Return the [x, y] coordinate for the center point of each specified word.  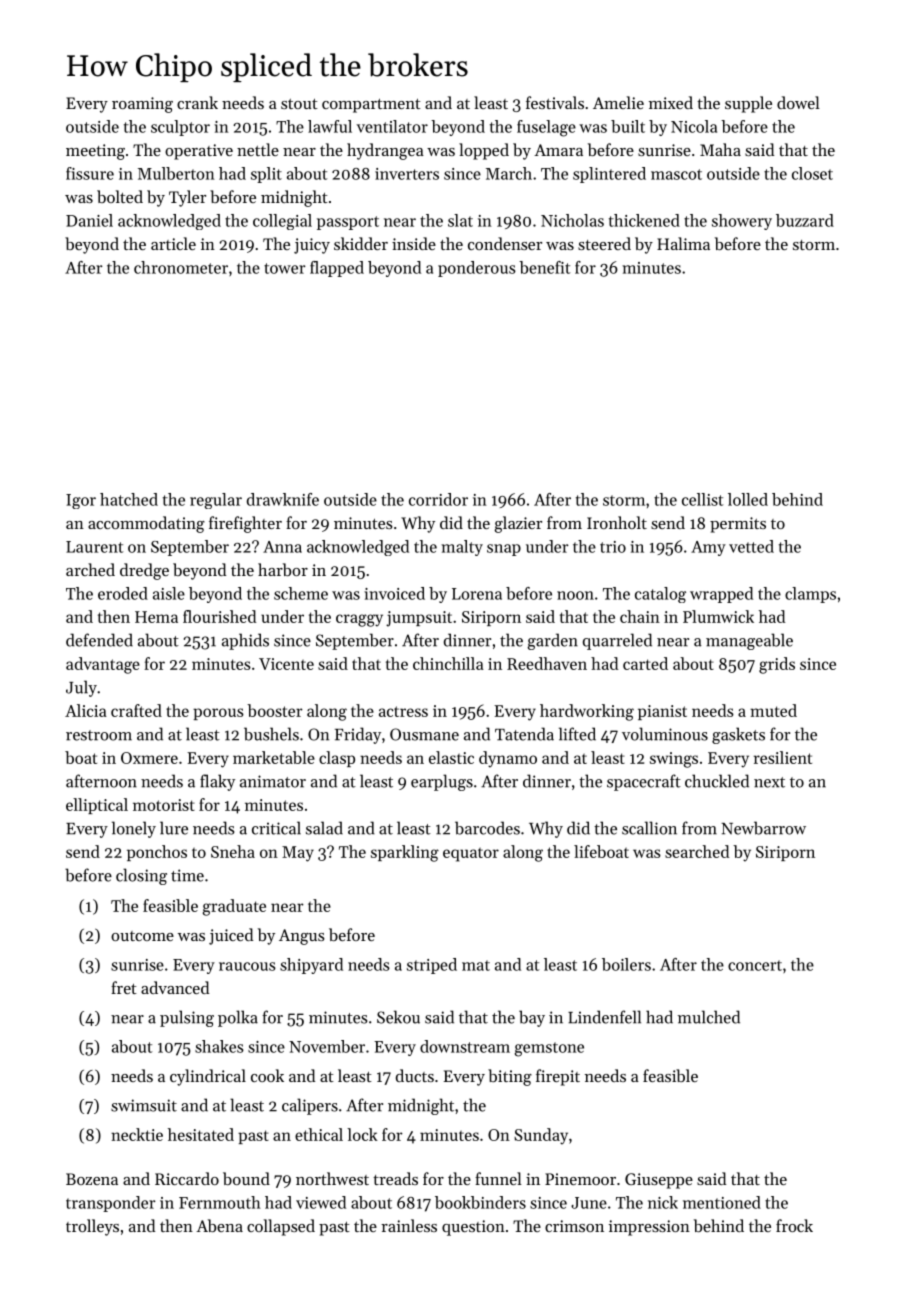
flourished [220, 616]
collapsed [281, 1227]
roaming [142, 105]
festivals [555, 102]
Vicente [286, 664]
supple [748, 104]
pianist [662, 712]
